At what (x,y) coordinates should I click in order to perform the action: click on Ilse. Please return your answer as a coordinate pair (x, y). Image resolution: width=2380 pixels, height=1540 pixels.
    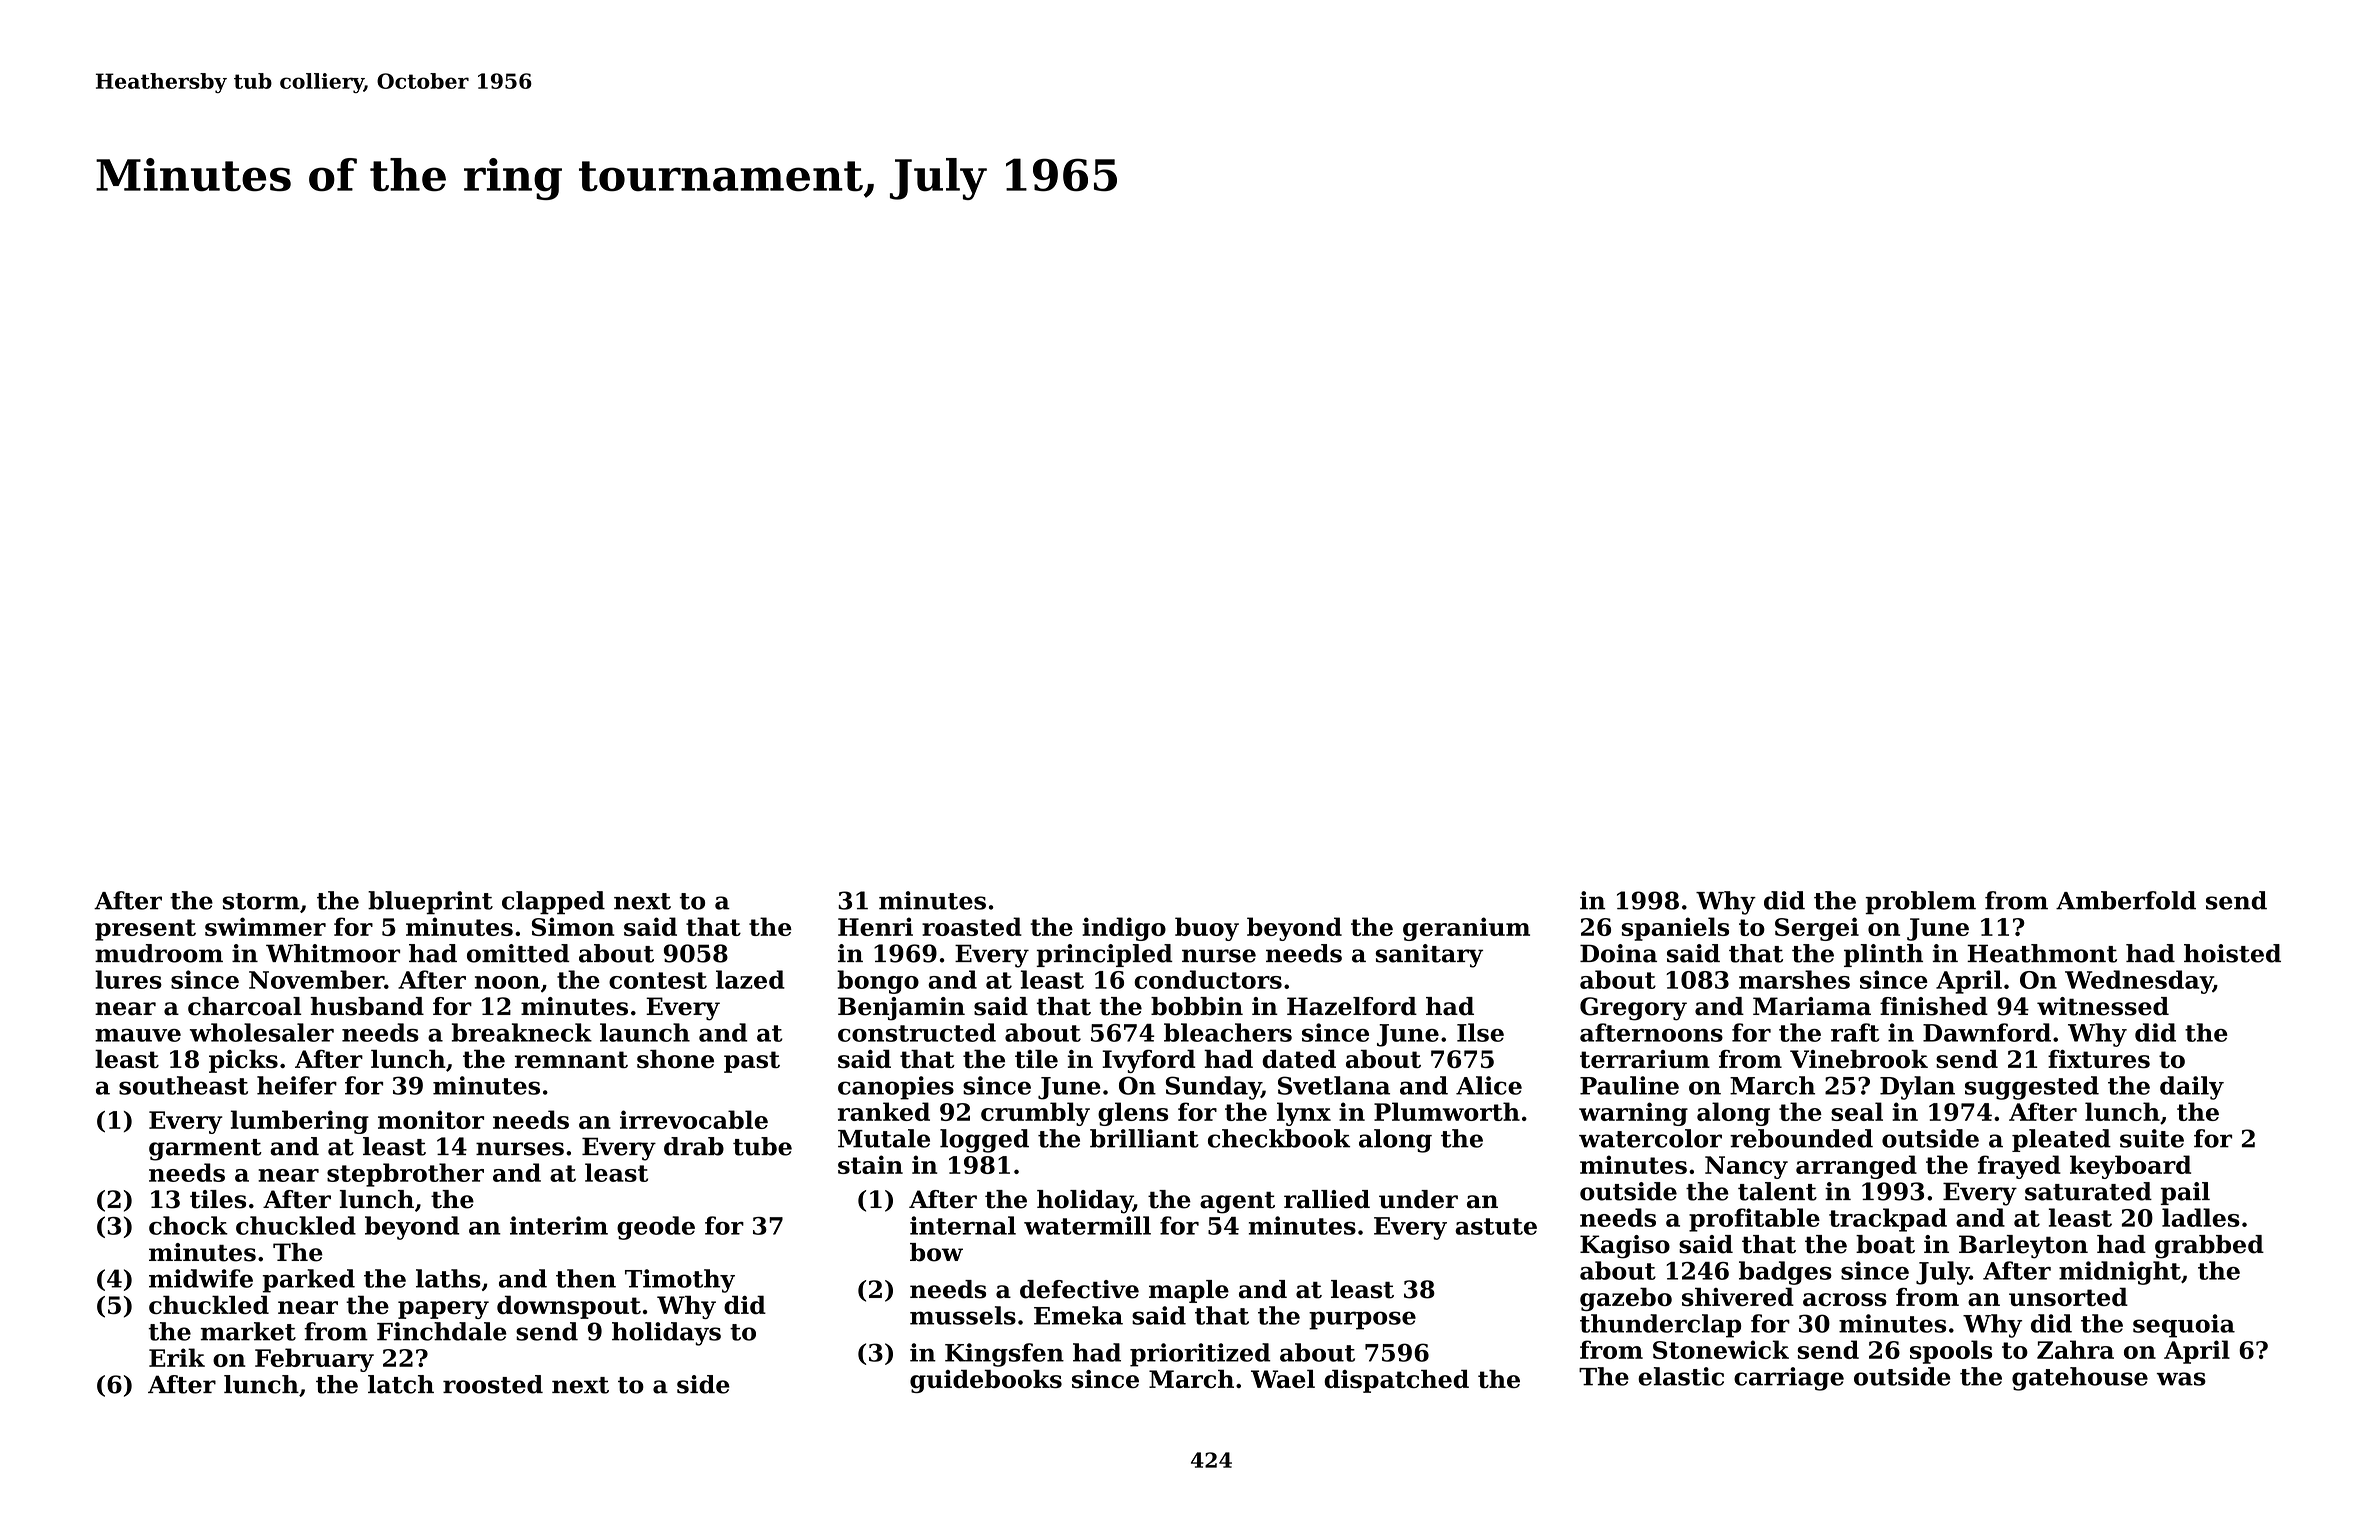
    Looking at the image, I should click on (1480, 1032).
